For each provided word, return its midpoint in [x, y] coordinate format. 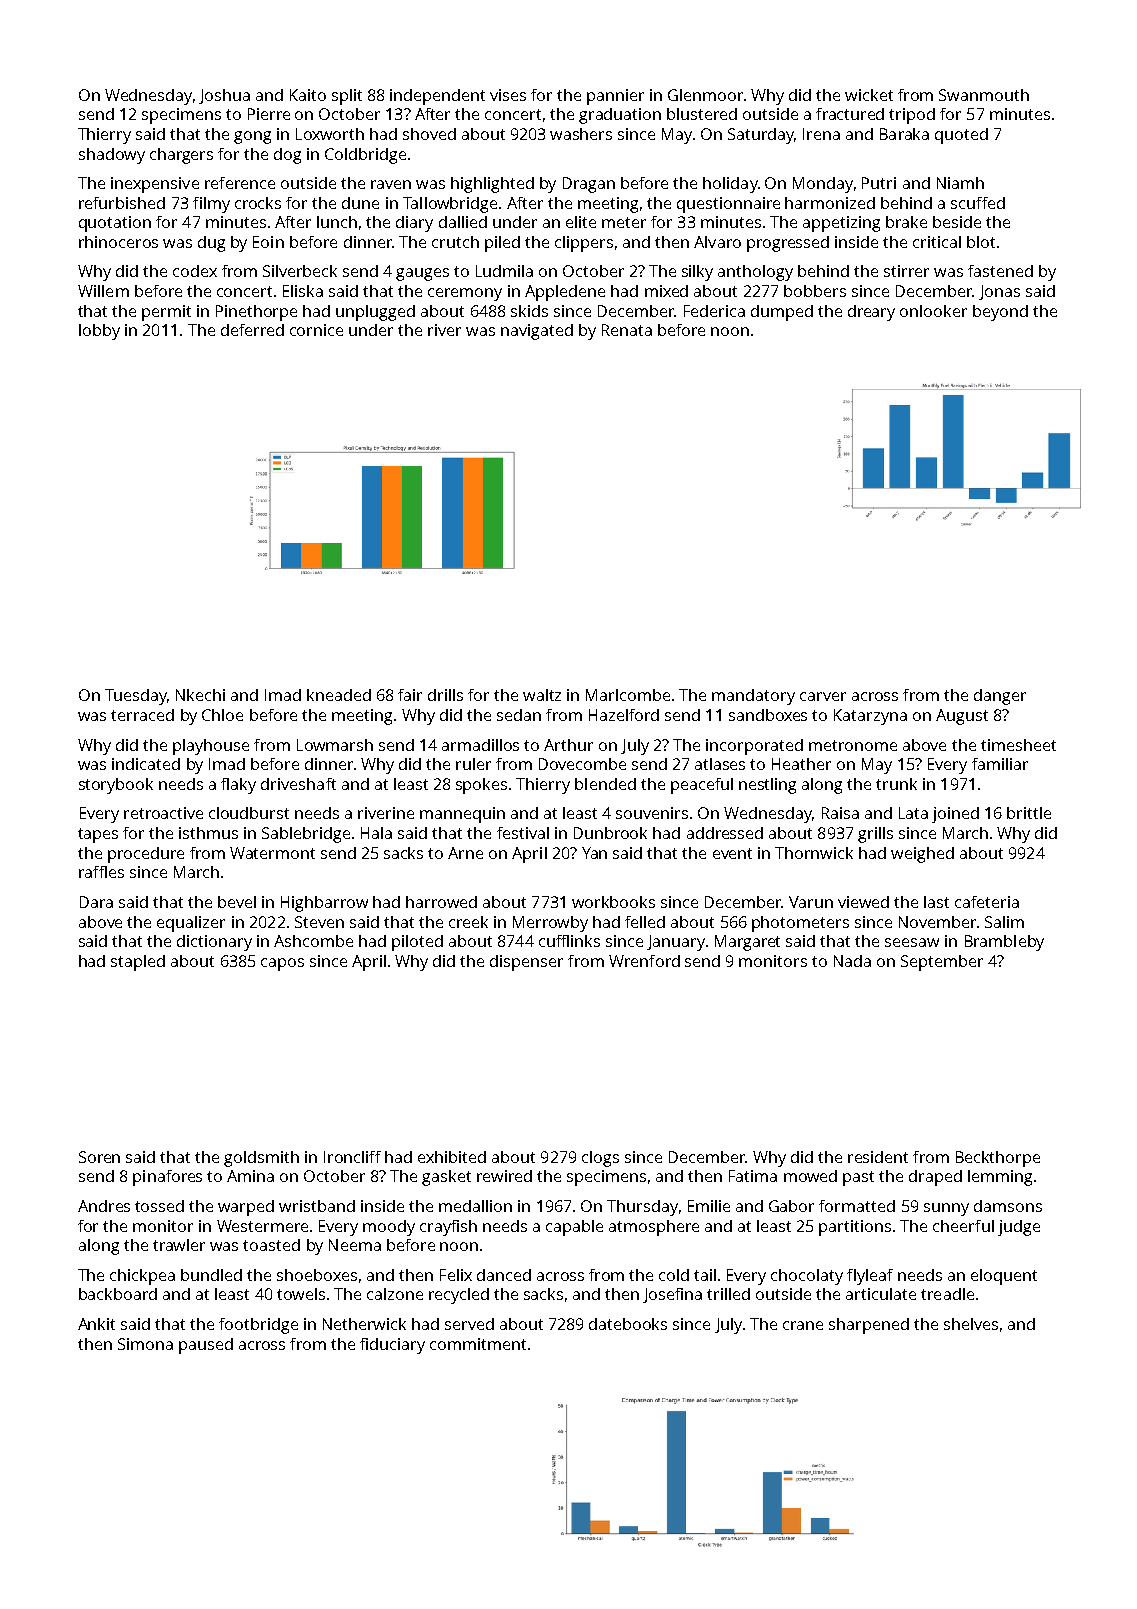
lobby [99, 332]
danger [1000, 697]
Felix [456, 1275]
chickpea [142, 1277]
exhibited [452, 1157]
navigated [537, 332]
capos [282, 964]
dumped [782, 313]
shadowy [112, 156]
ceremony [465, 294]
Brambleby [1004, 943]
